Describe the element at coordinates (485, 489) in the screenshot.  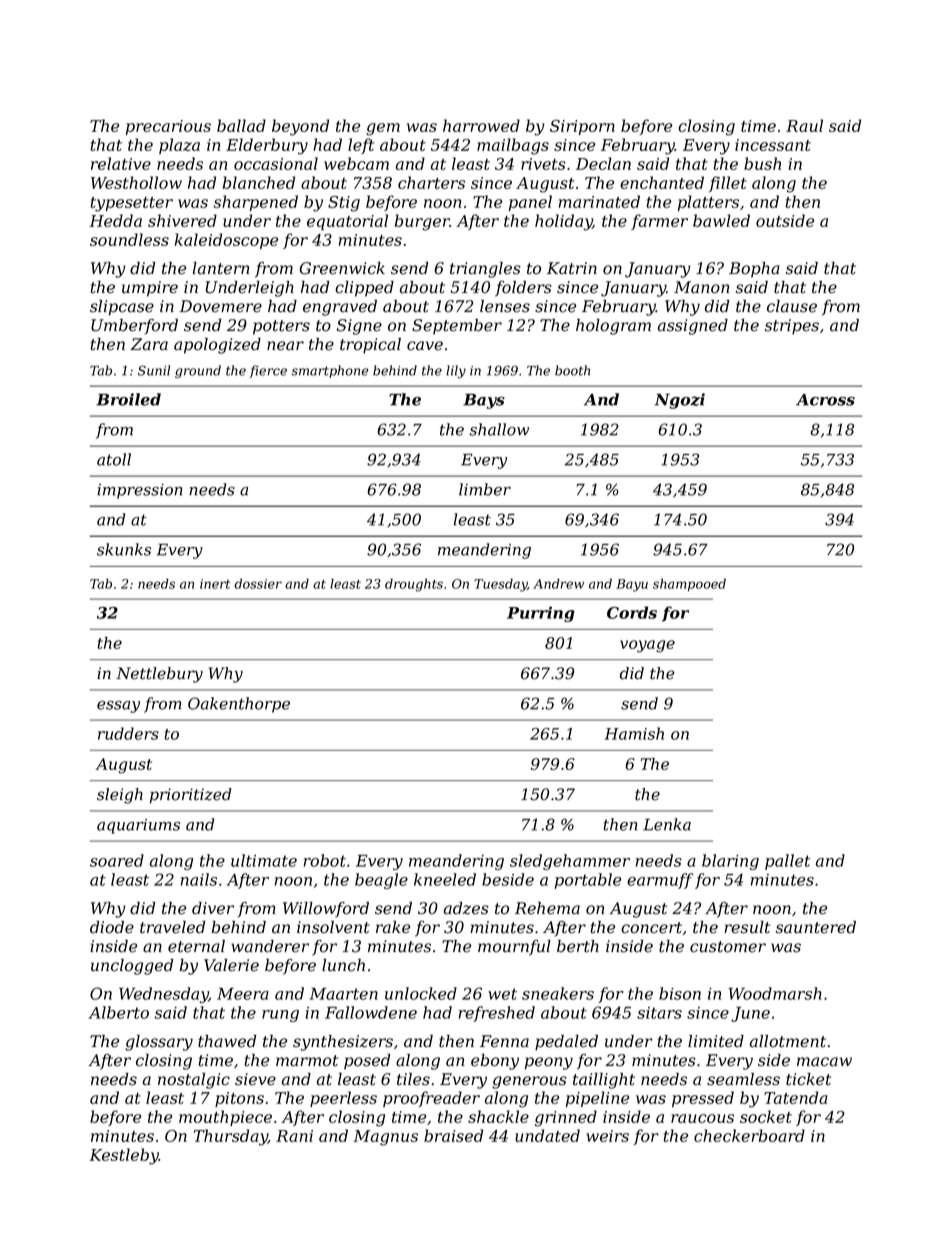
I see `limber` at that location.
